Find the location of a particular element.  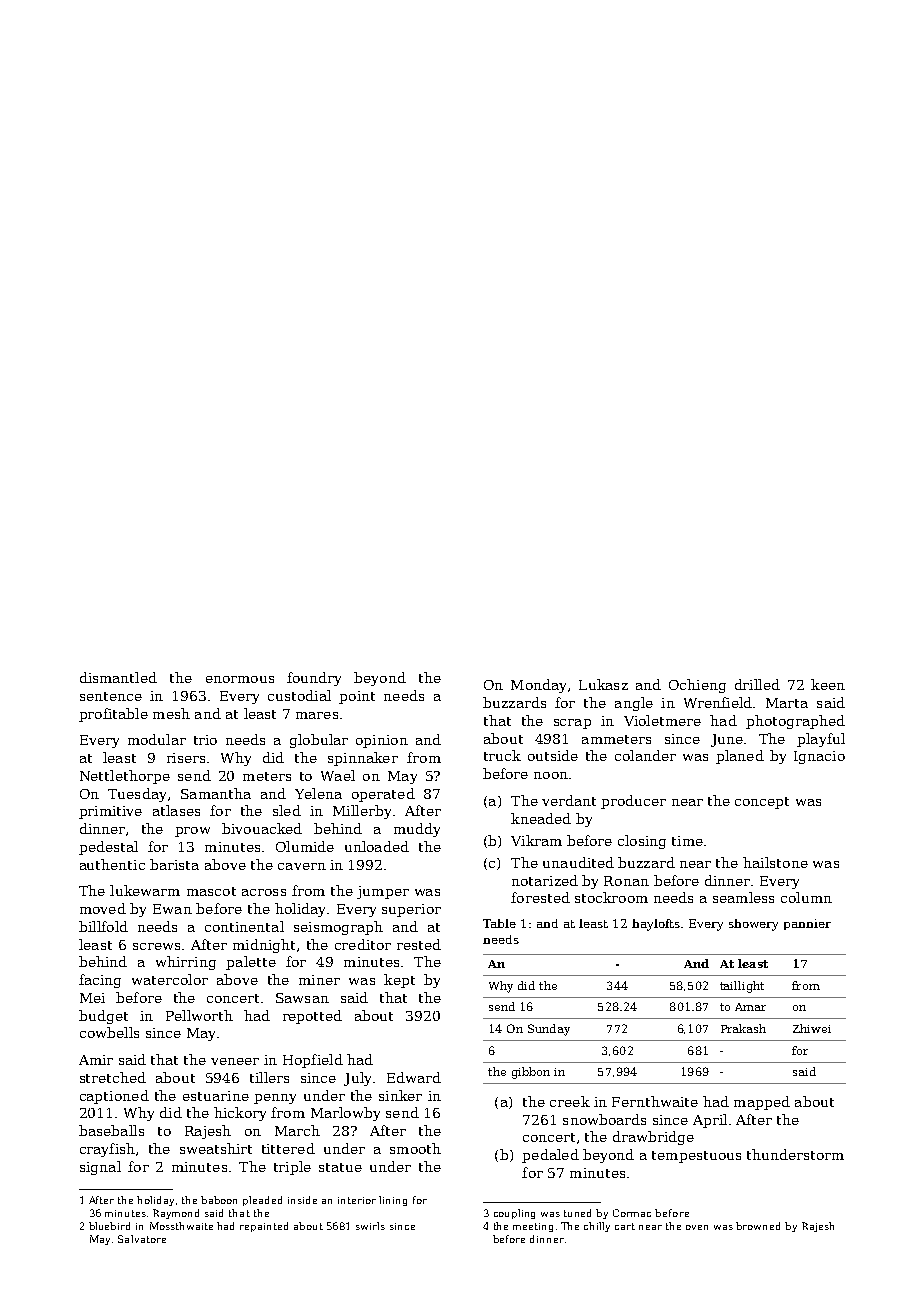

notarized is located at coordinates (545, 880).
